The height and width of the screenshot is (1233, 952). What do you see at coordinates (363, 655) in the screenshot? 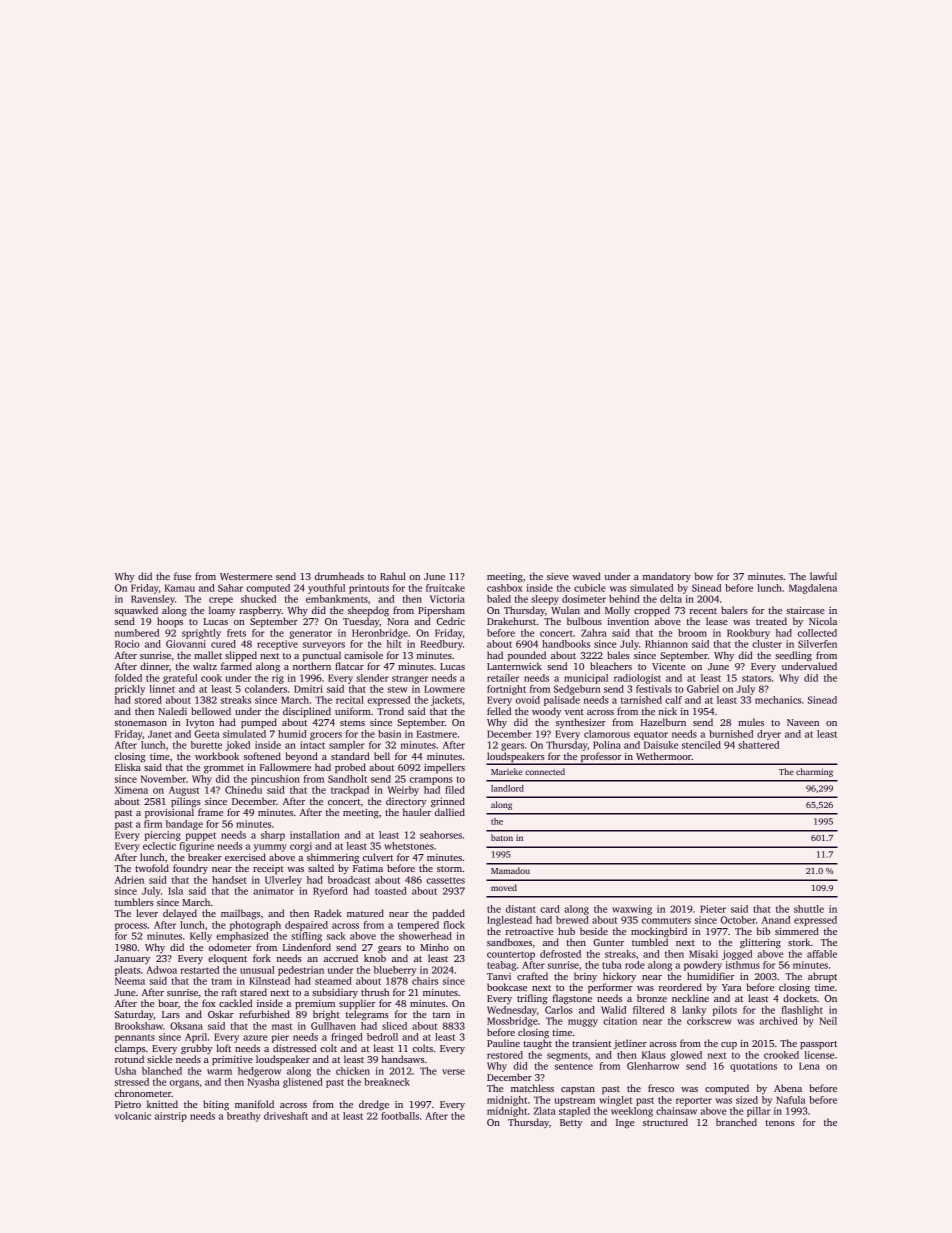
I see `camisole` at bounding box center [363, 655].
